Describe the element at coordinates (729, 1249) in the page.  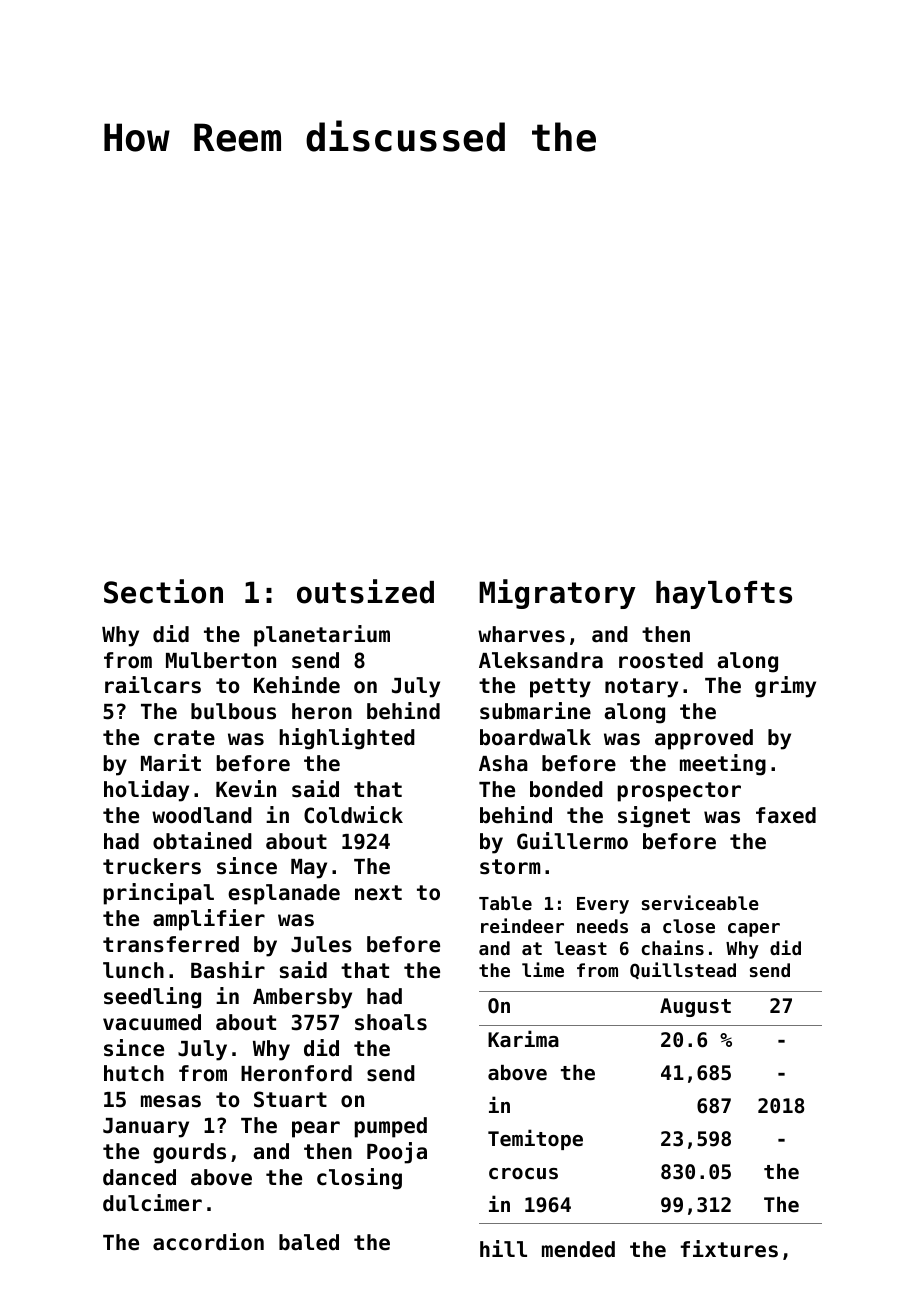
I see `fixtures` at that location.
